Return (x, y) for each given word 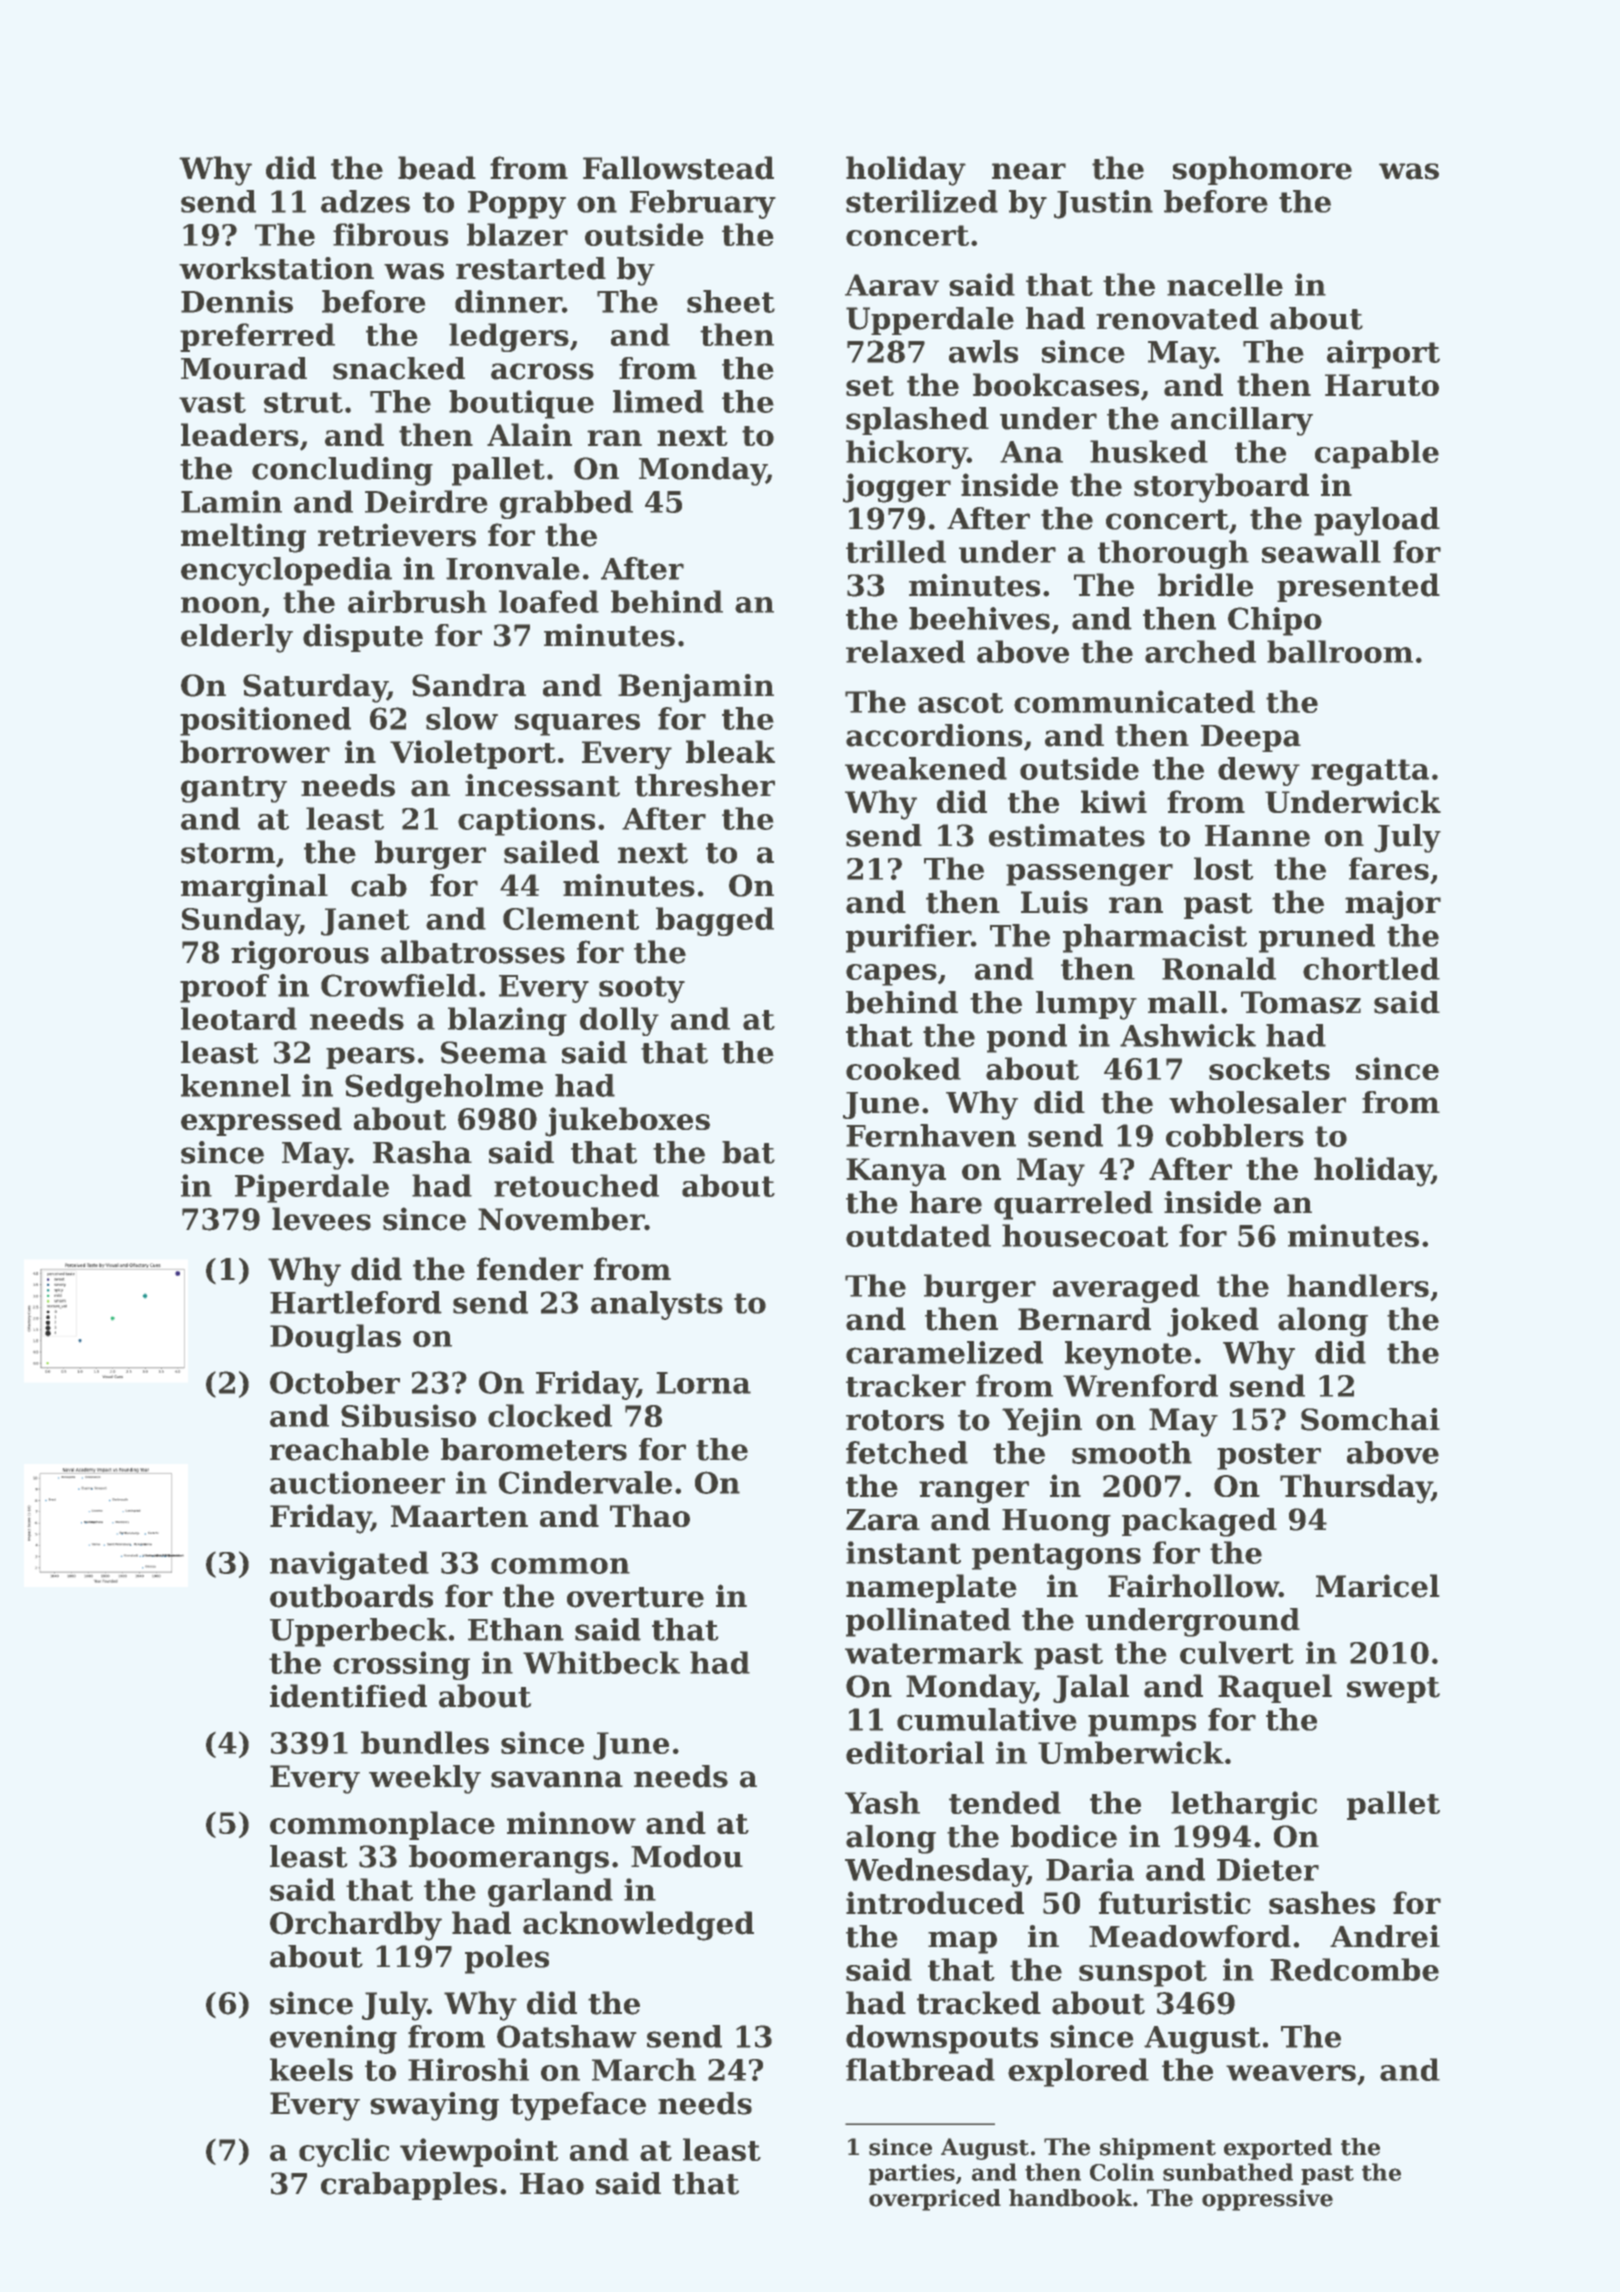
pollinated (928, 1622)
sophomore (1262, 170)
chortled (1371, 968)
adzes (365, 201)
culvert (1237, 1652)
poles (507, 1959)
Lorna (703, 1383)
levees (321, 1219)
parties (912, 2174)
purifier (908, 938)
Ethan (516, 1629)
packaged (1199, 1522)
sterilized (922, 201)
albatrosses (473, 952)
